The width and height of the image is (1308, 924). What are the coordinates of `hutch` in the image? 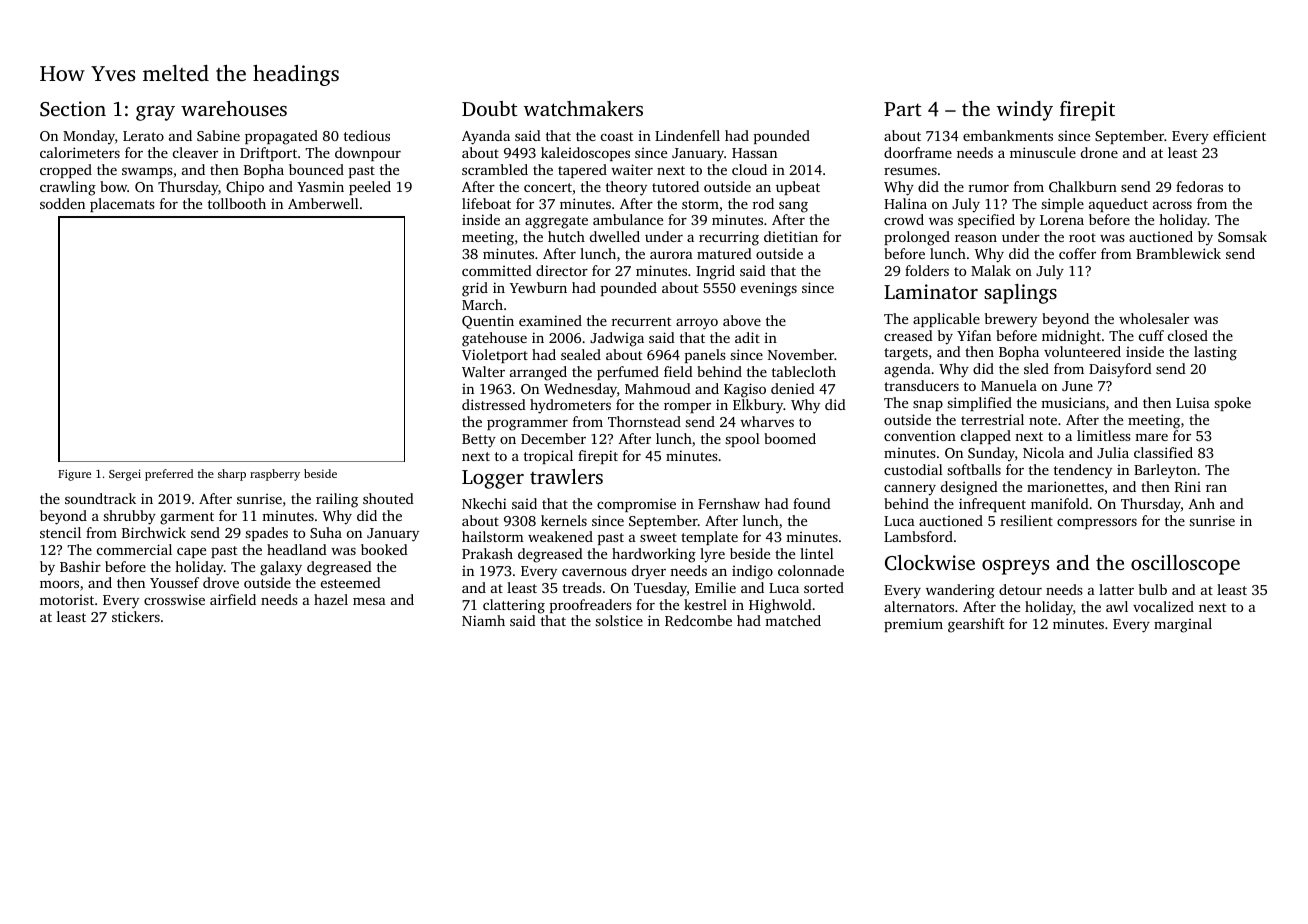 It's located at (566, 236).
